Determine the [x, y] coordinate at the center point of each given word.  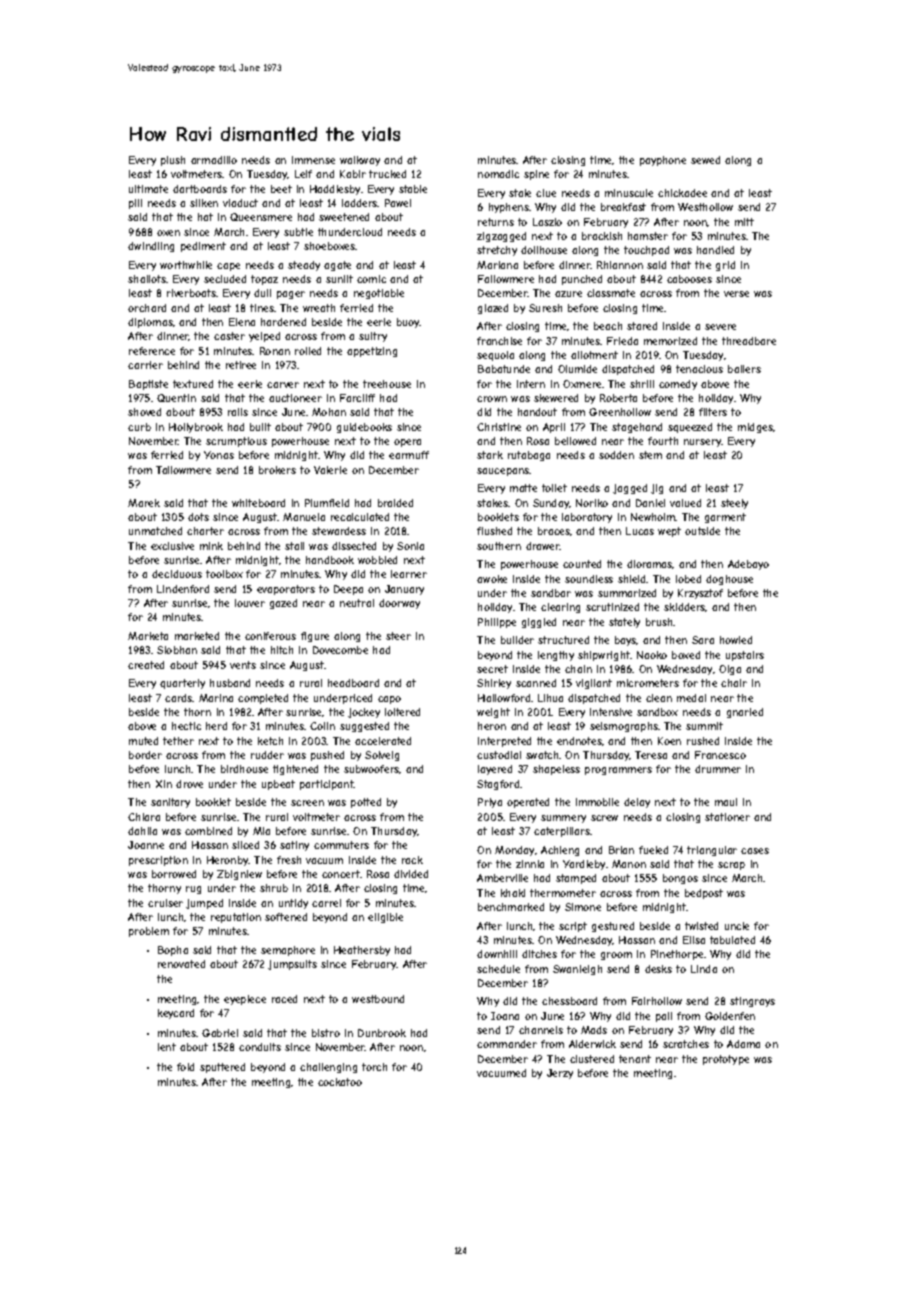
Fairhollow [657, 1001]
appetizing [372, 352]
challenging [328, 1068]
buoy [408, 323]
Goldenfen [730, 1016]
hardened [283, 322]
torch [374, 1067]
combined [208, 831]
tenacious [699, 369]
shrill [642, 384]
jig [657, 489]
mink [211, 546]
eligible [385, 918]
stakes [493, 503]
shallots [147, 279]
